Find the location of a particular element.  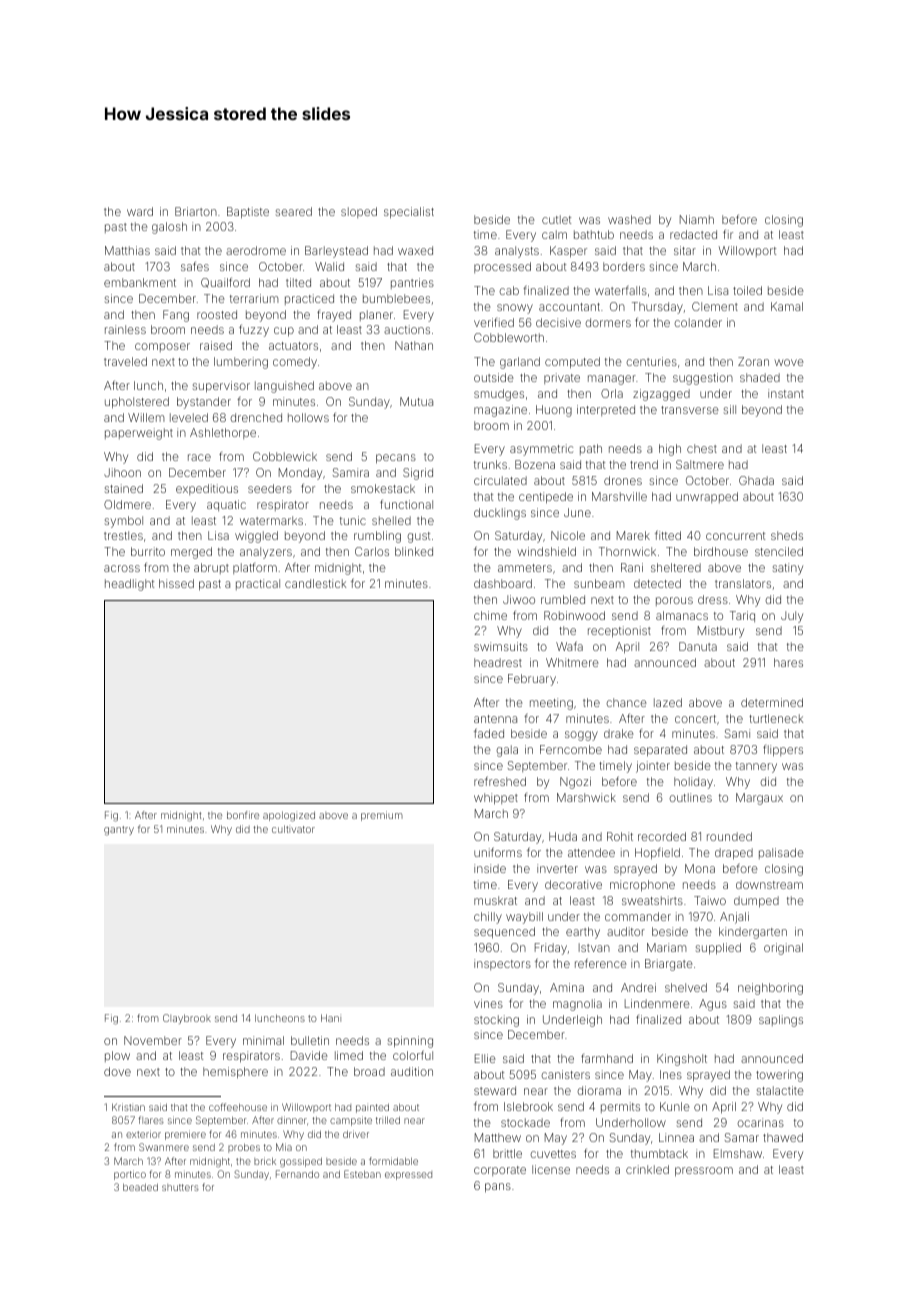

shutters is located at coordinates (180, 1187).
